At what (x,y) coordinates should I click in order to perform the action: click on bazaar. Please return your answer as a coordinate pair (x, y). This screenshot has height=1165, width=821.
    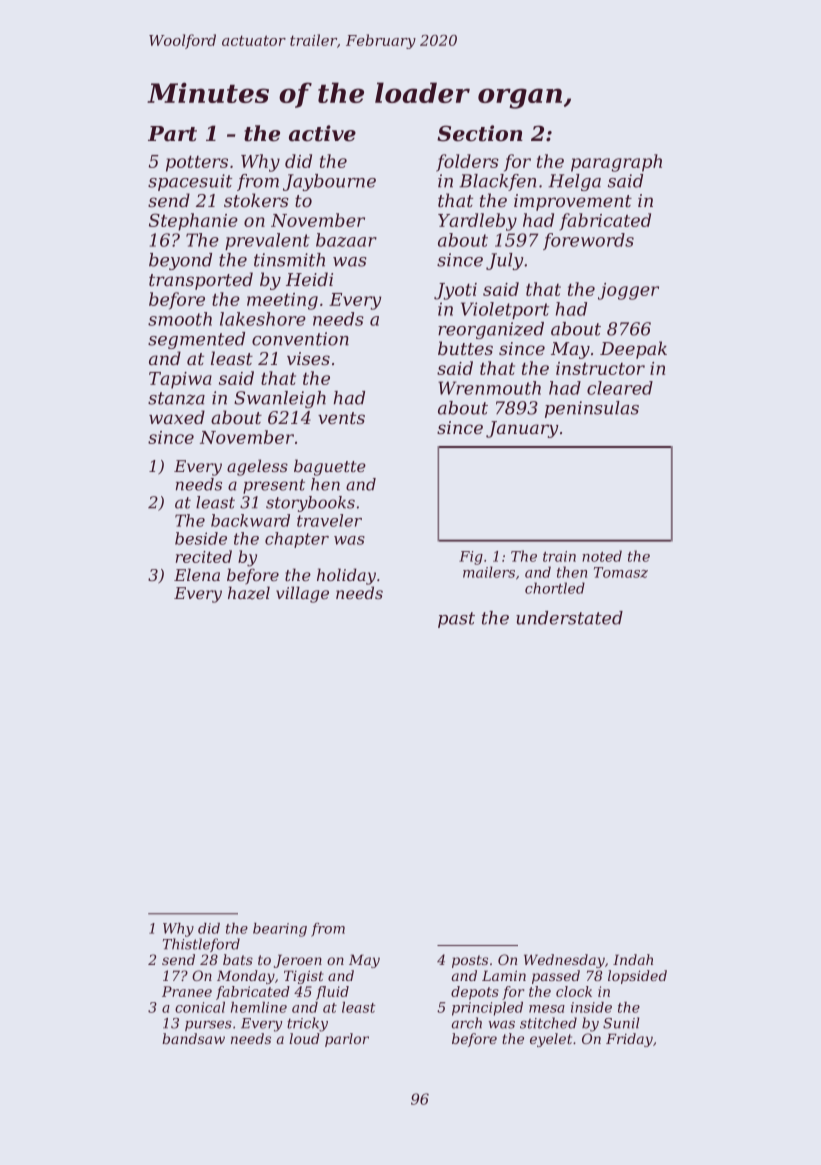
    Looking at the image, I should click on (346, 240).
